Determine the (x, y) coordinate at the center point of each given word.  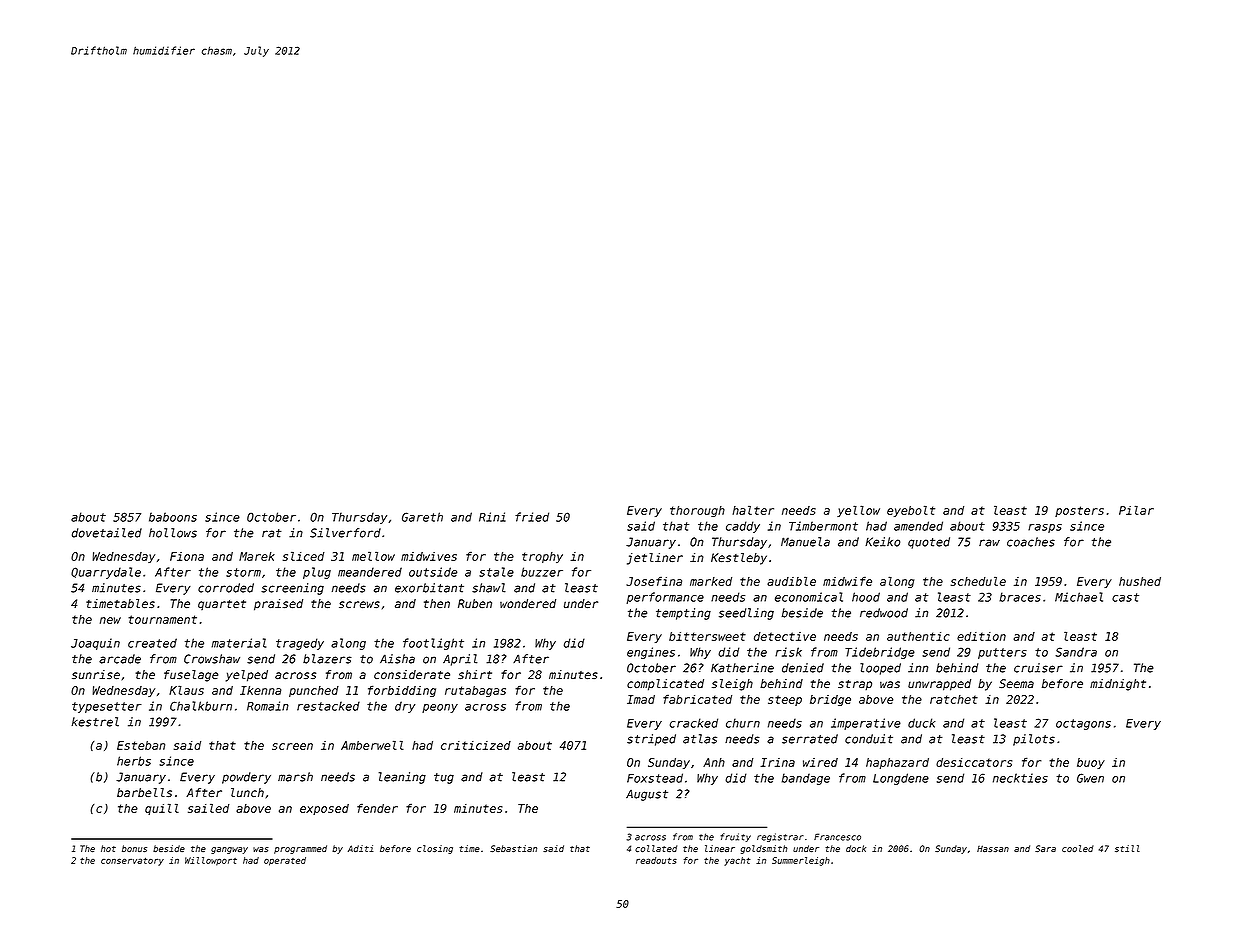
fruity (736, 837)
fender (377, 808)
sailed (209, 808)
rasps (1045, 528)
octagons (1083, 724)
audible (791, 581)
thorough (697, 511)
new (110, 620)
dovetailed (107, 533)
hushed (1140, 581)
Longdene (901, 779)
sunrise (96, 675)
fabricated (697, 699)
